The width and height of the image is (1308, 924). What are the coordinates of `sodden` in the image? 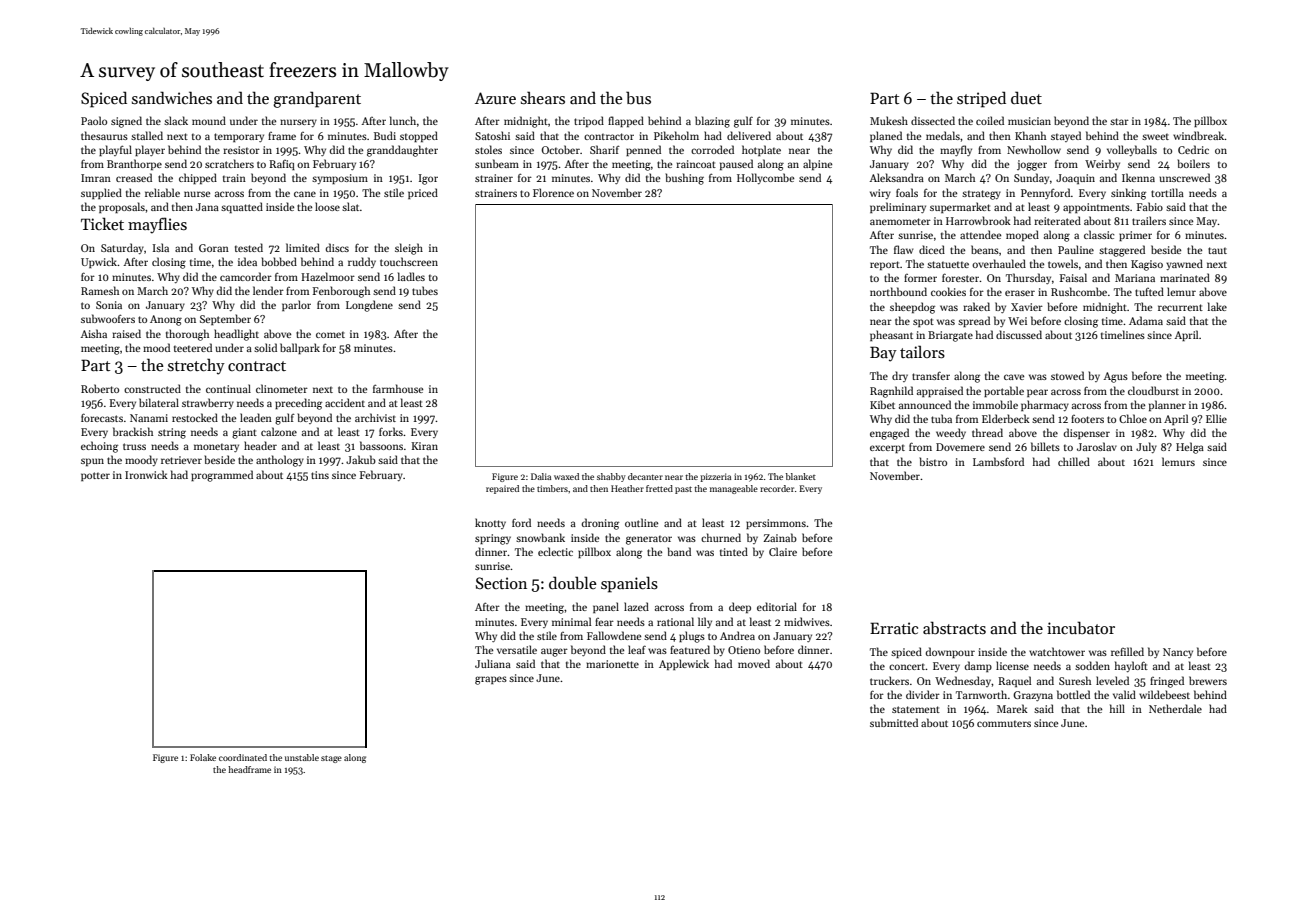 It's located at (1092, 665).
